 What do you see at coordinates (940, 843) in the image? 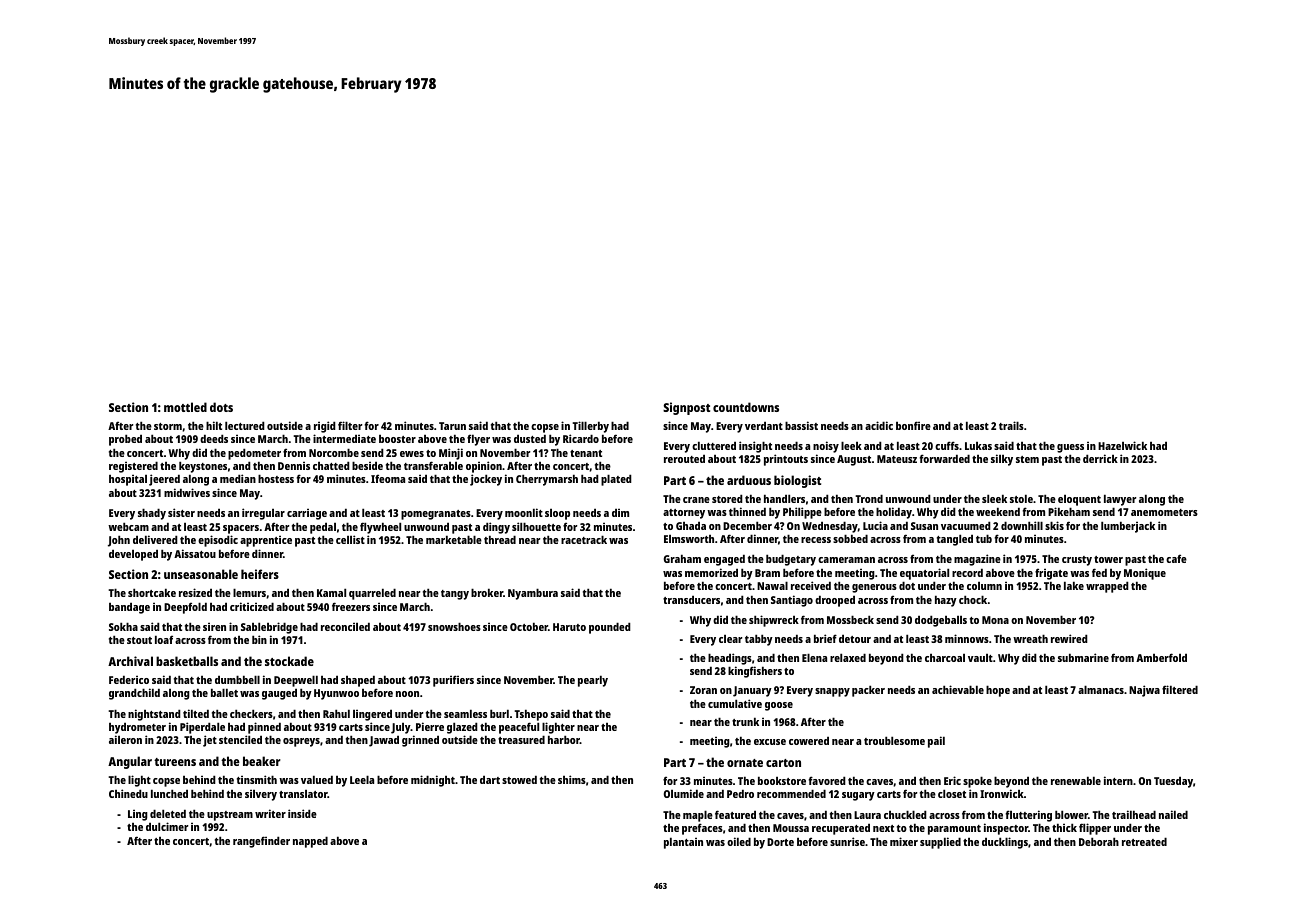
I see `supplied` at bounding box center [940, 843].
